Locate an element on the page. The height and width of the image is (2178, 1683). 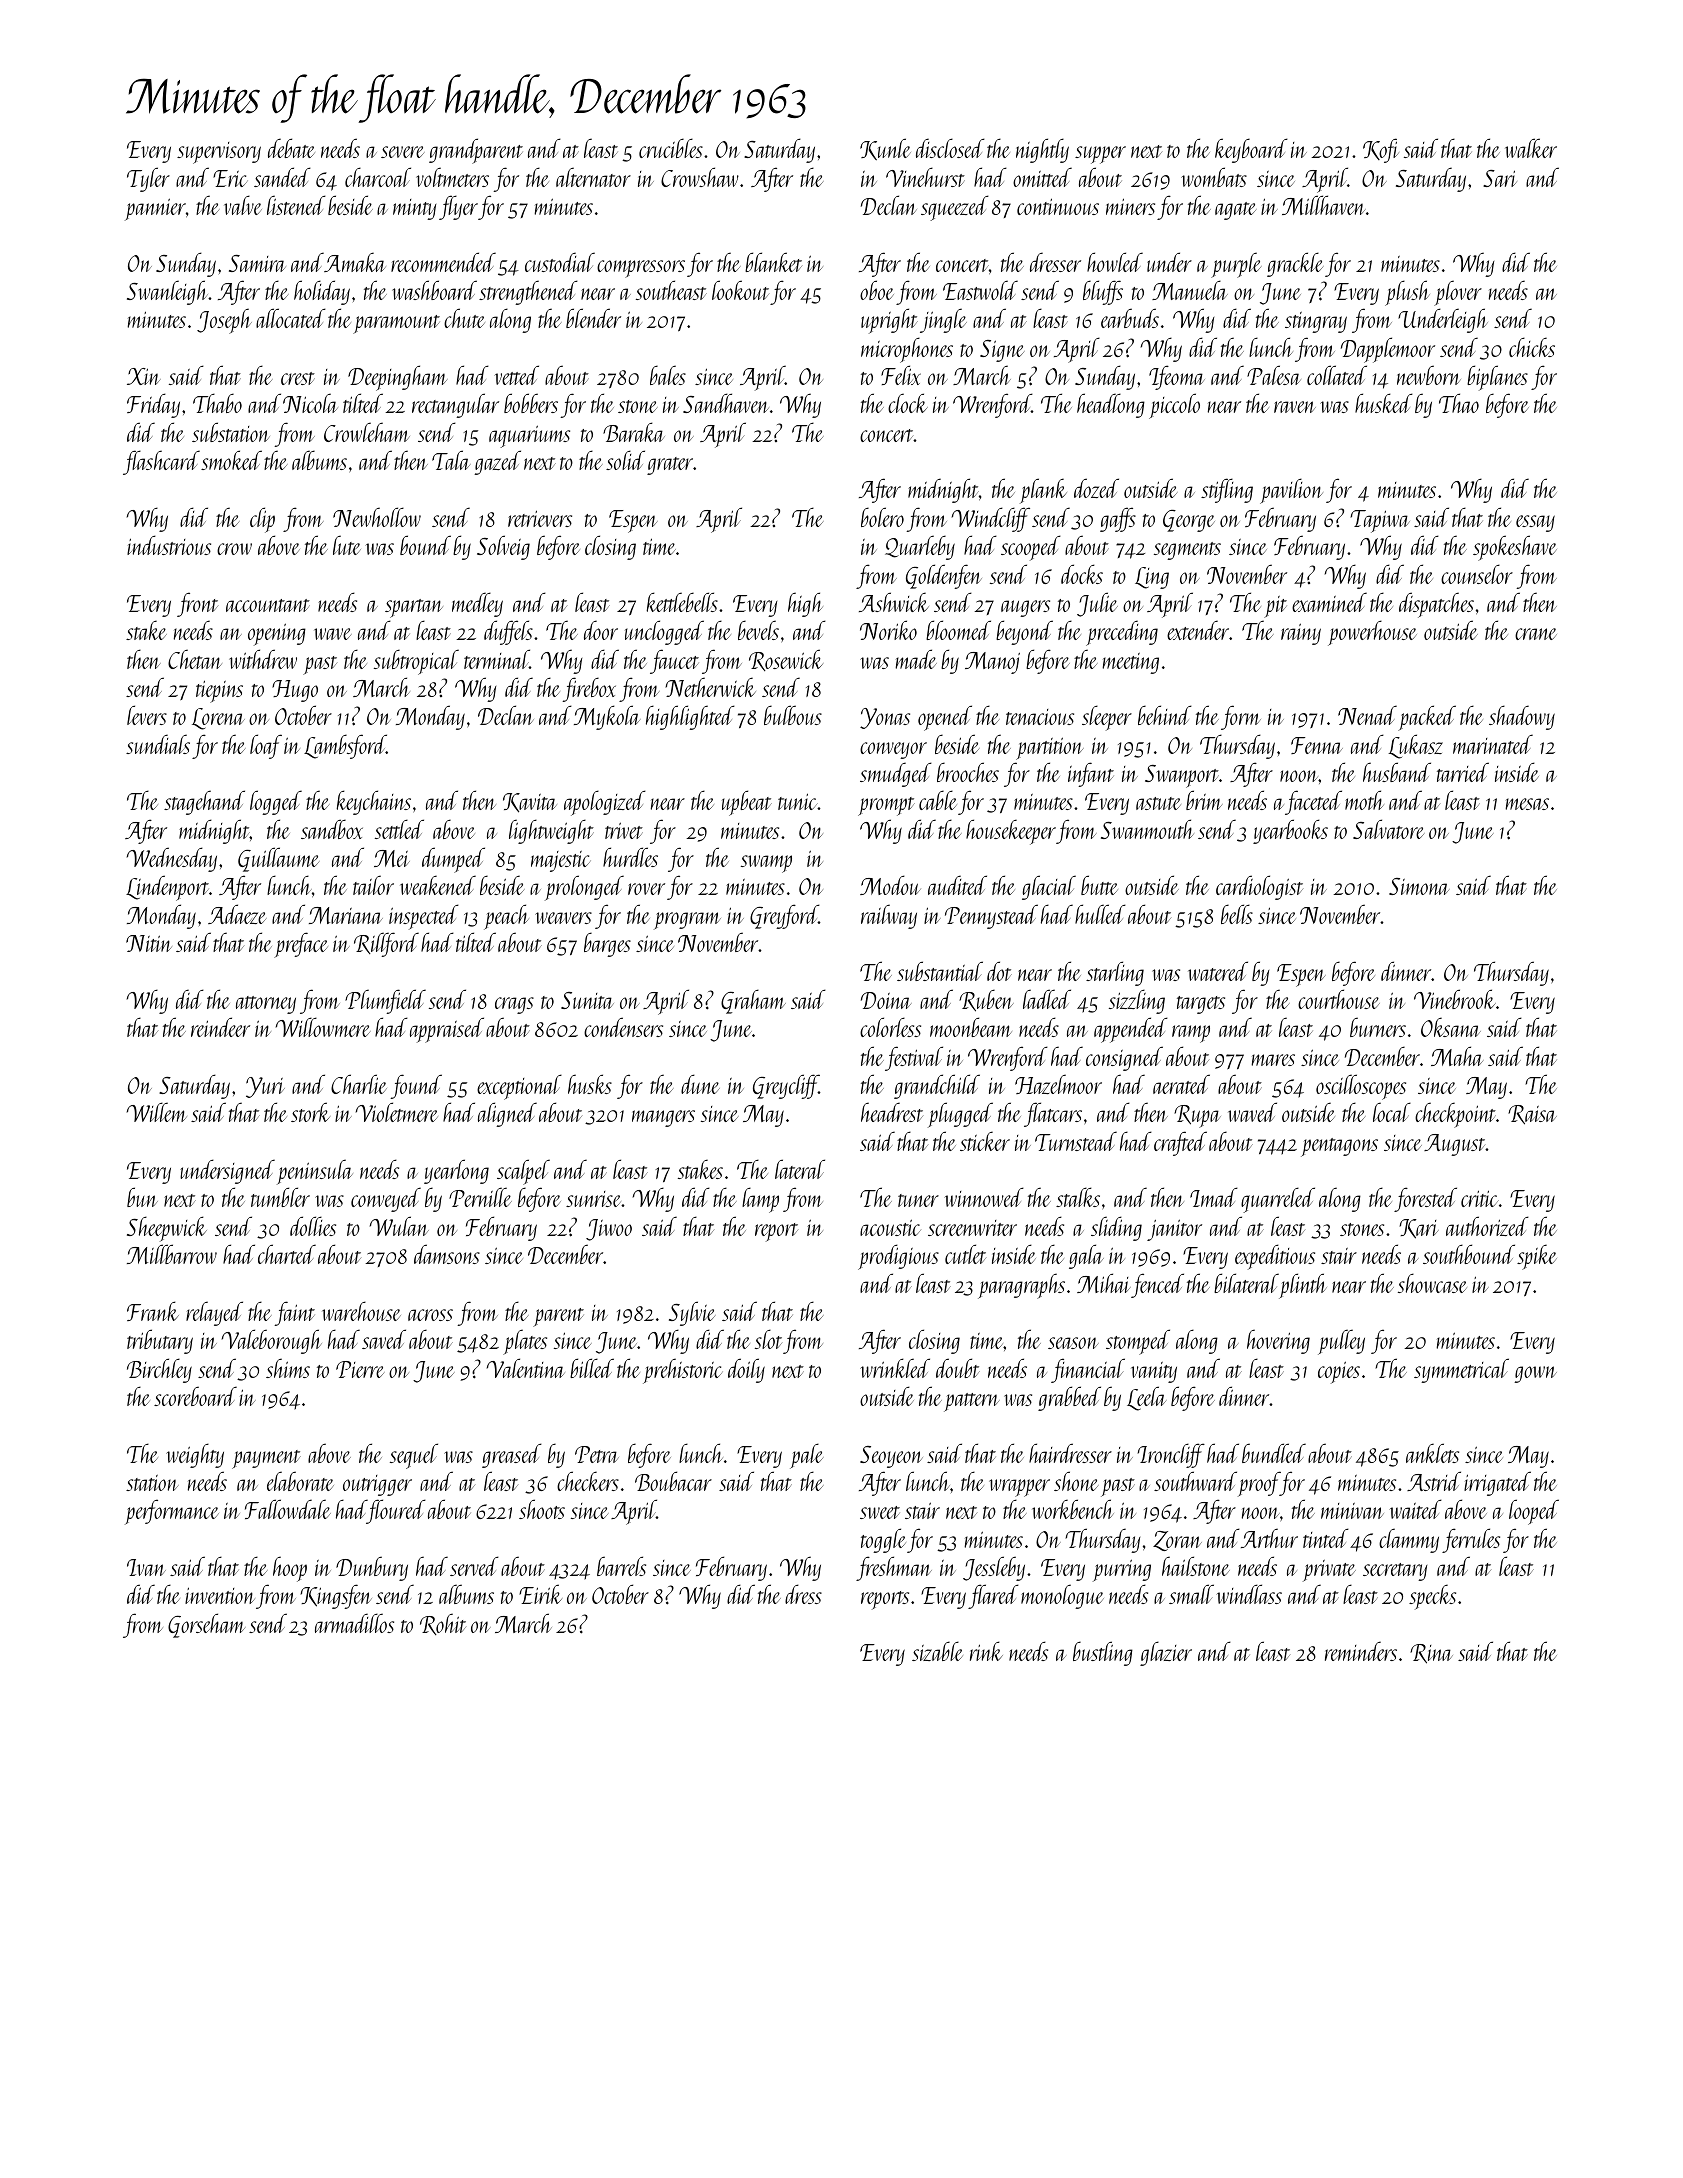
dune is located at coordinates (700, 1084).
